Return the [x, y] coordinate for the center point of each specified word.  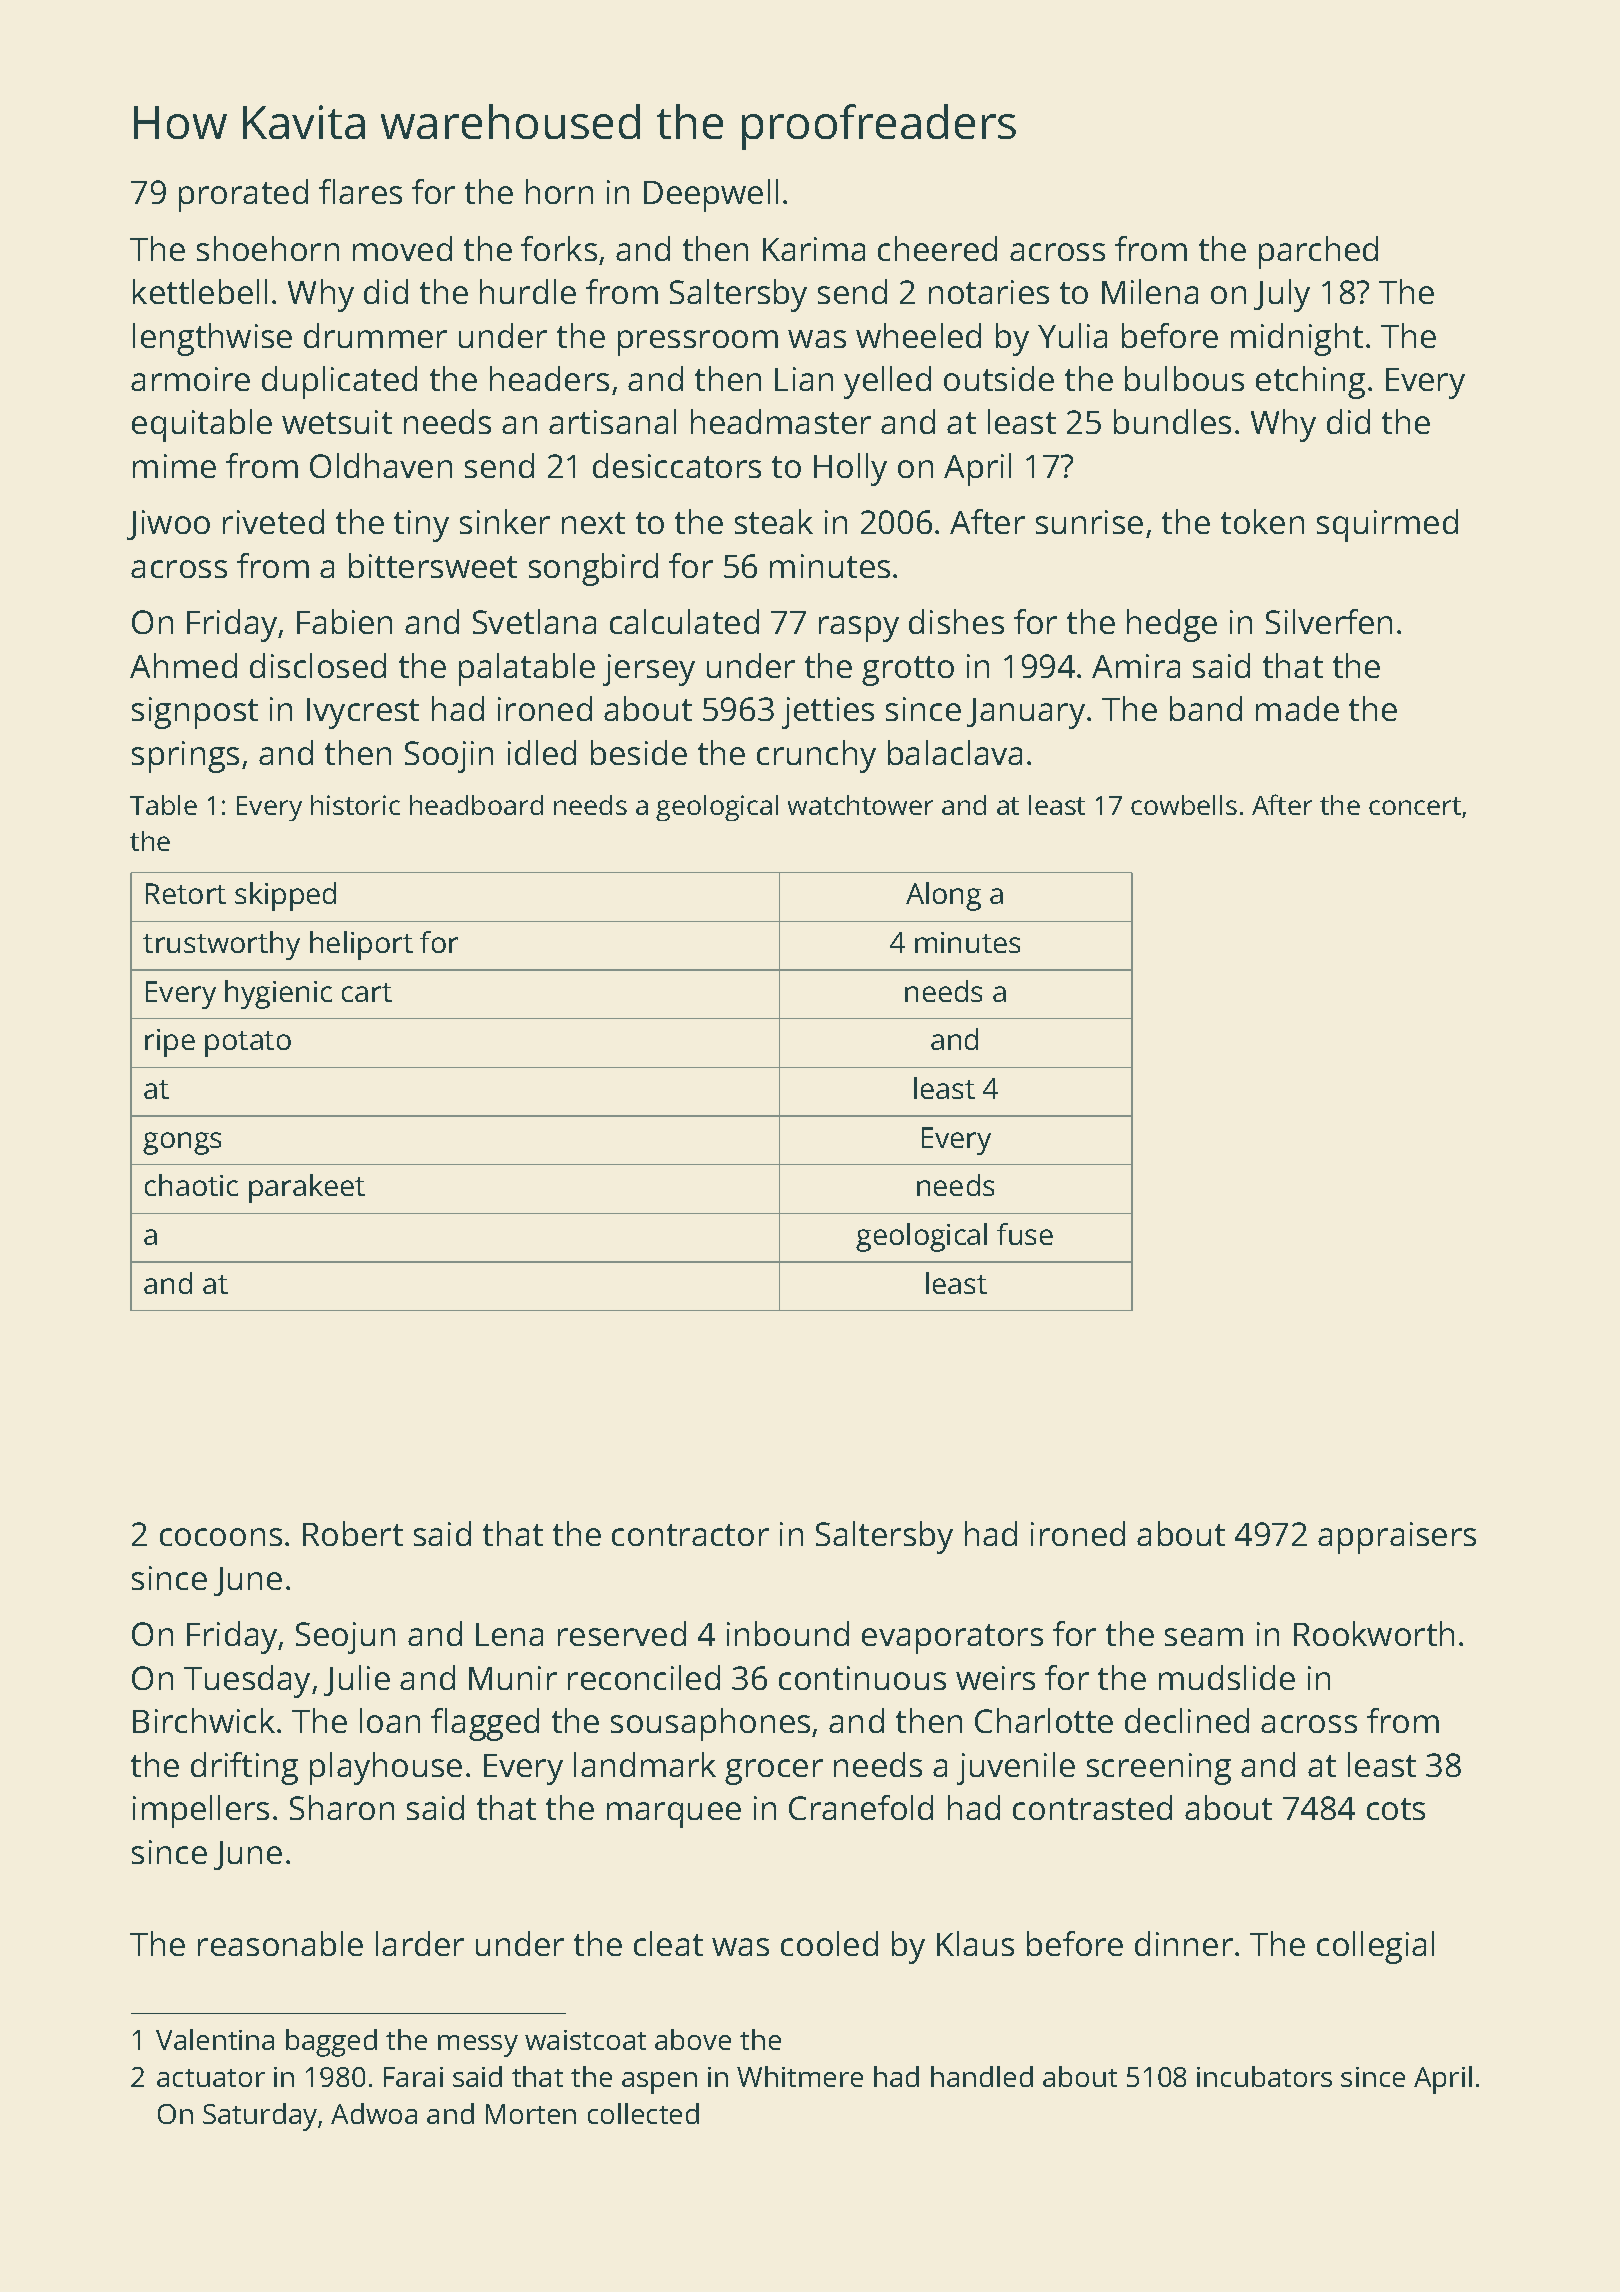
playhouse [386, 1768]
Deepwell [711, 195]
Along [943, 896]
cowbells [1184, 805]
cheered [937, 248]
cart [367, 992]
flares [360, 191]
